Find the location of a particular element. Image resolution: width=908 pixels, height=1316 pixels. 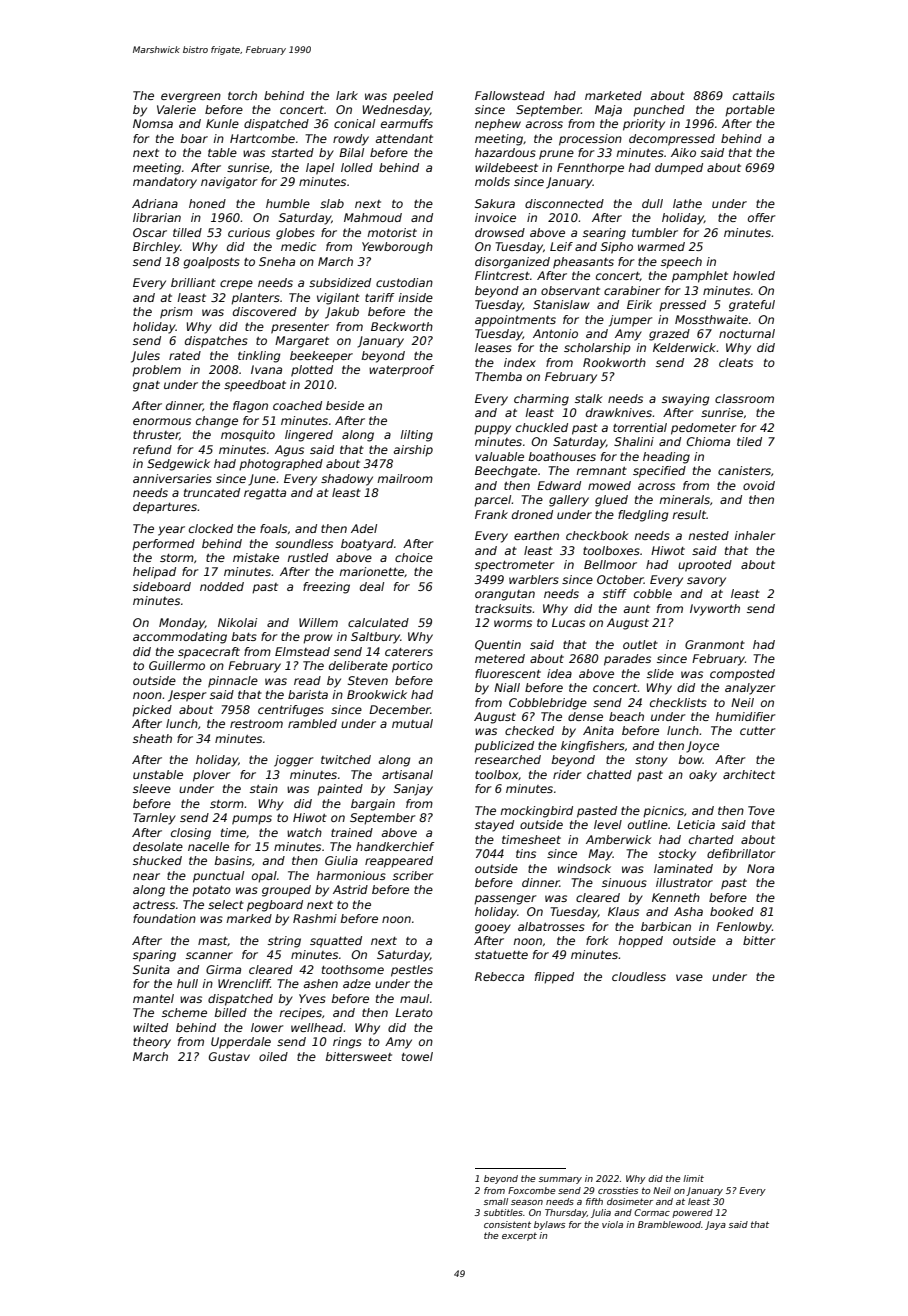

passenger is located at coordinates (505, 900).
